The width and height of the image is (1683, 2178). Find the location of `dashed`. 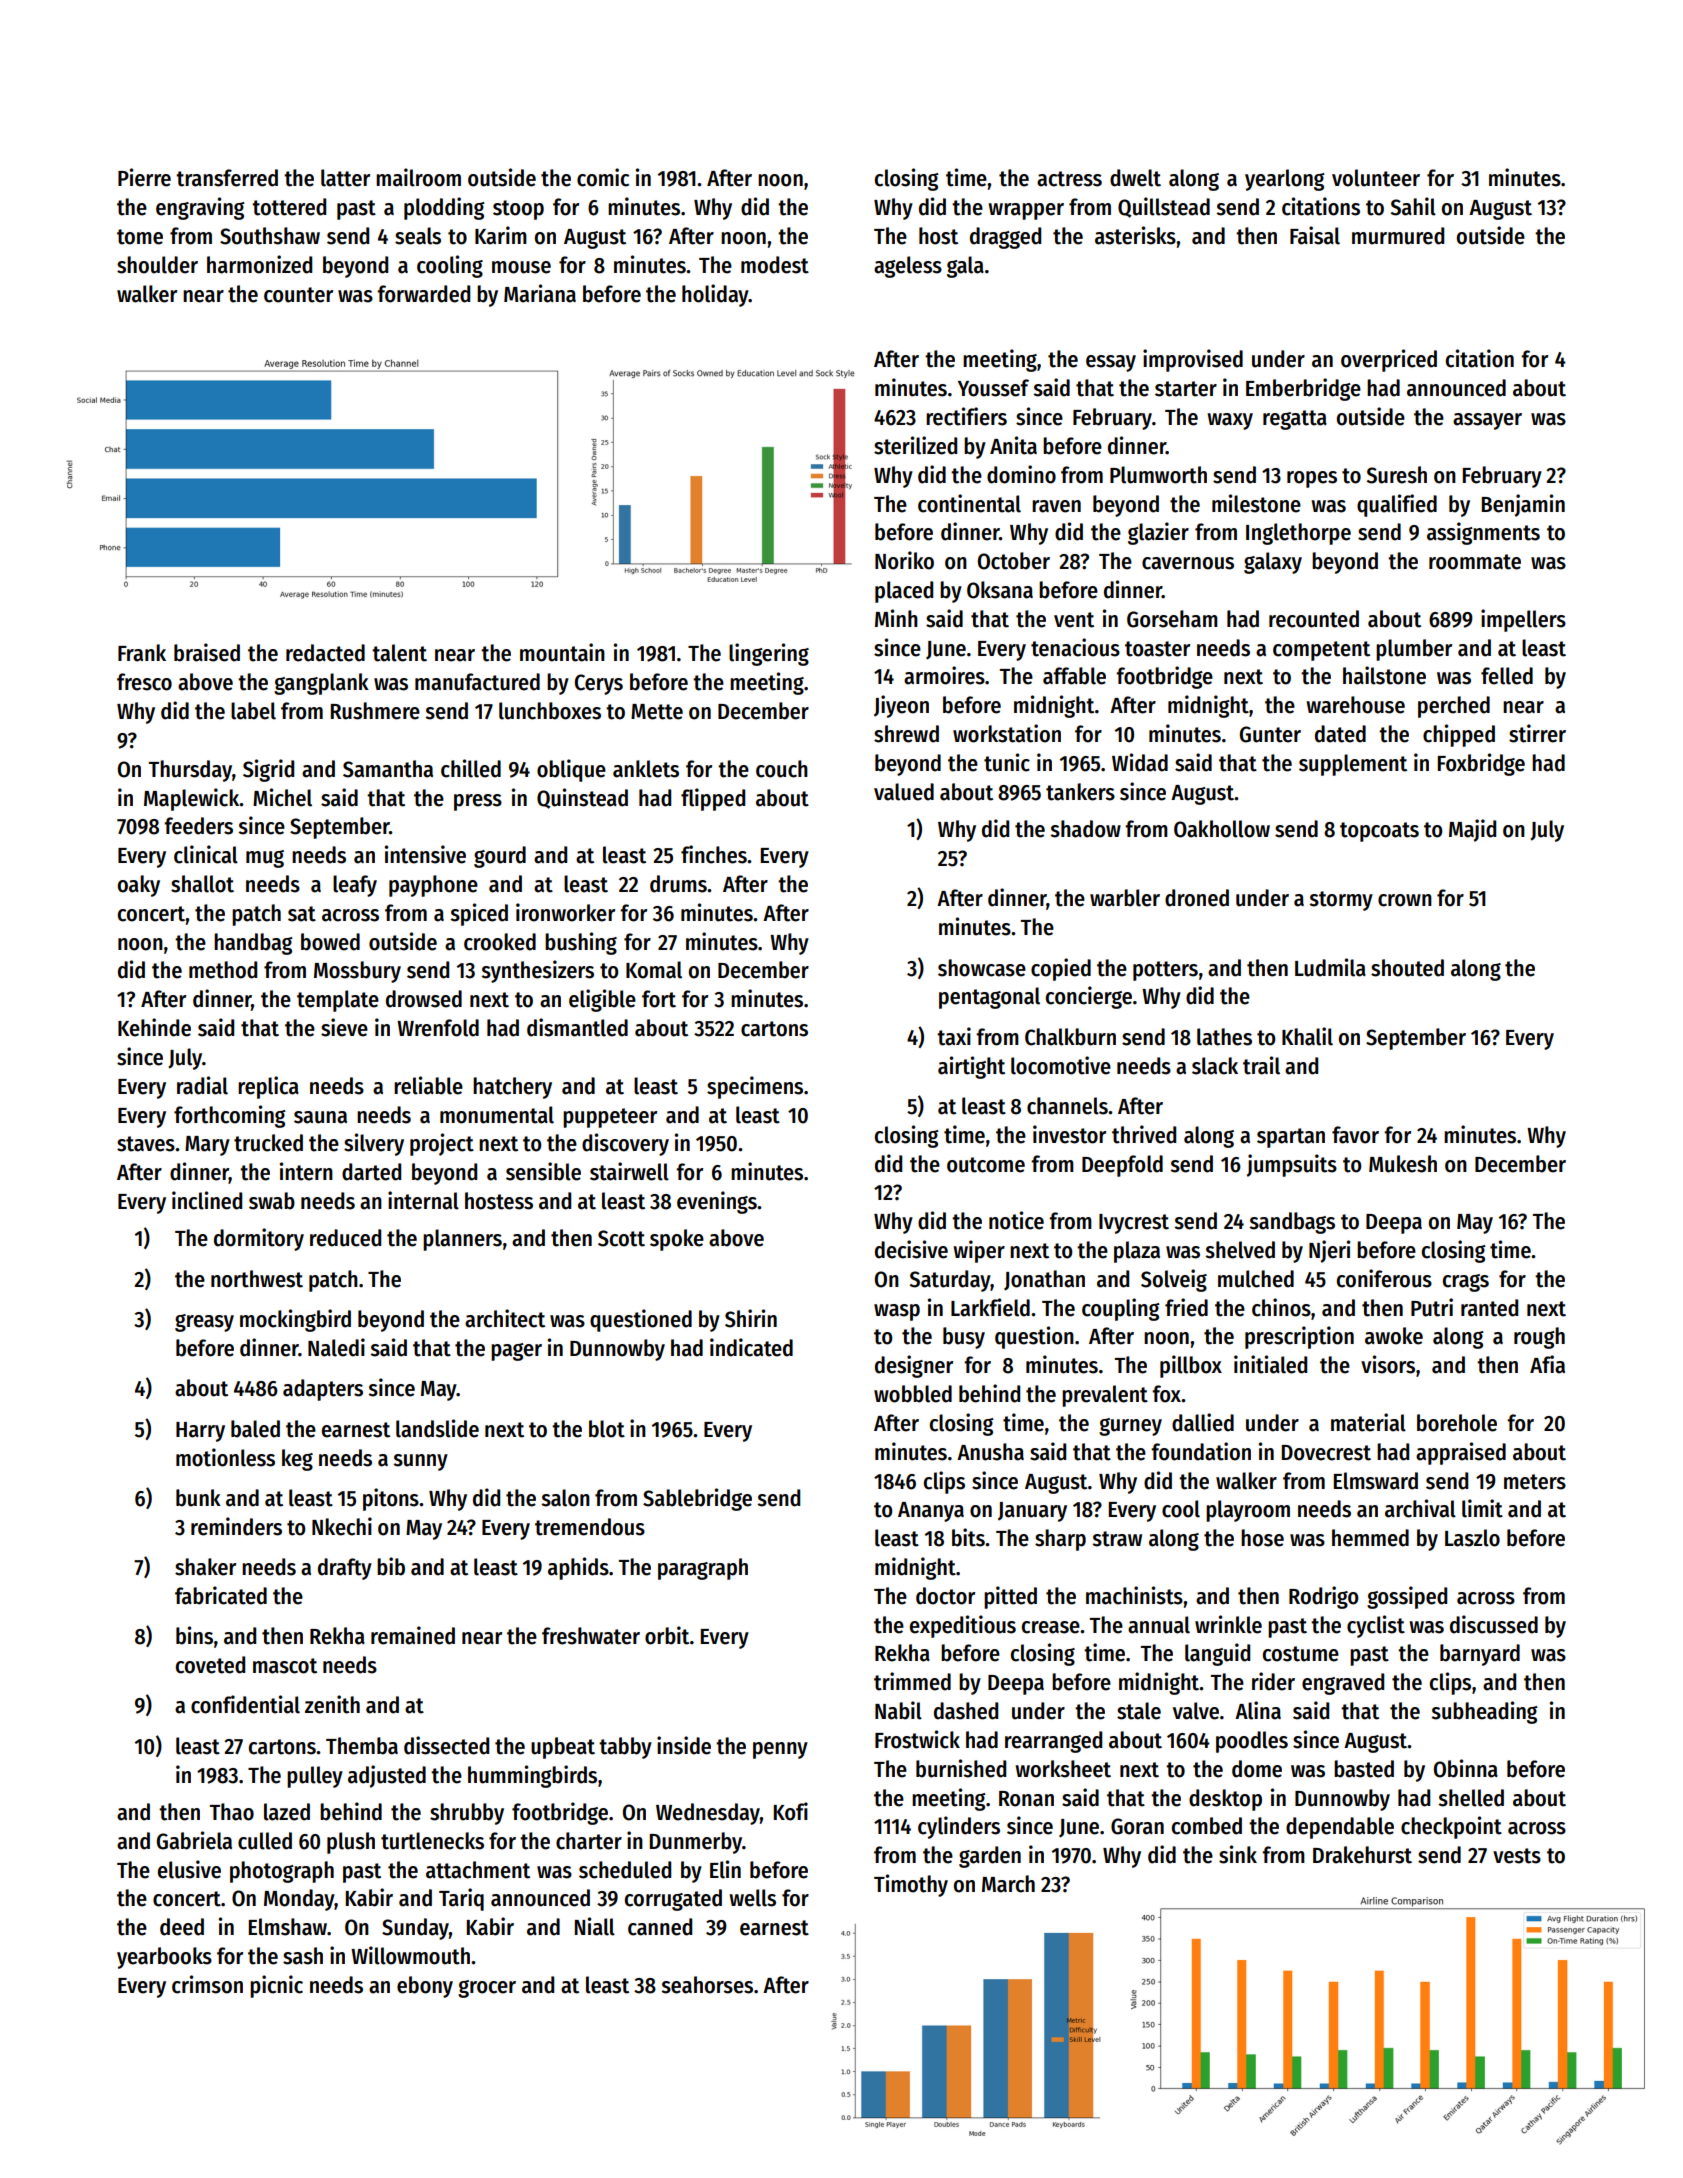

dashed is located at coordinates (966, 1711).
